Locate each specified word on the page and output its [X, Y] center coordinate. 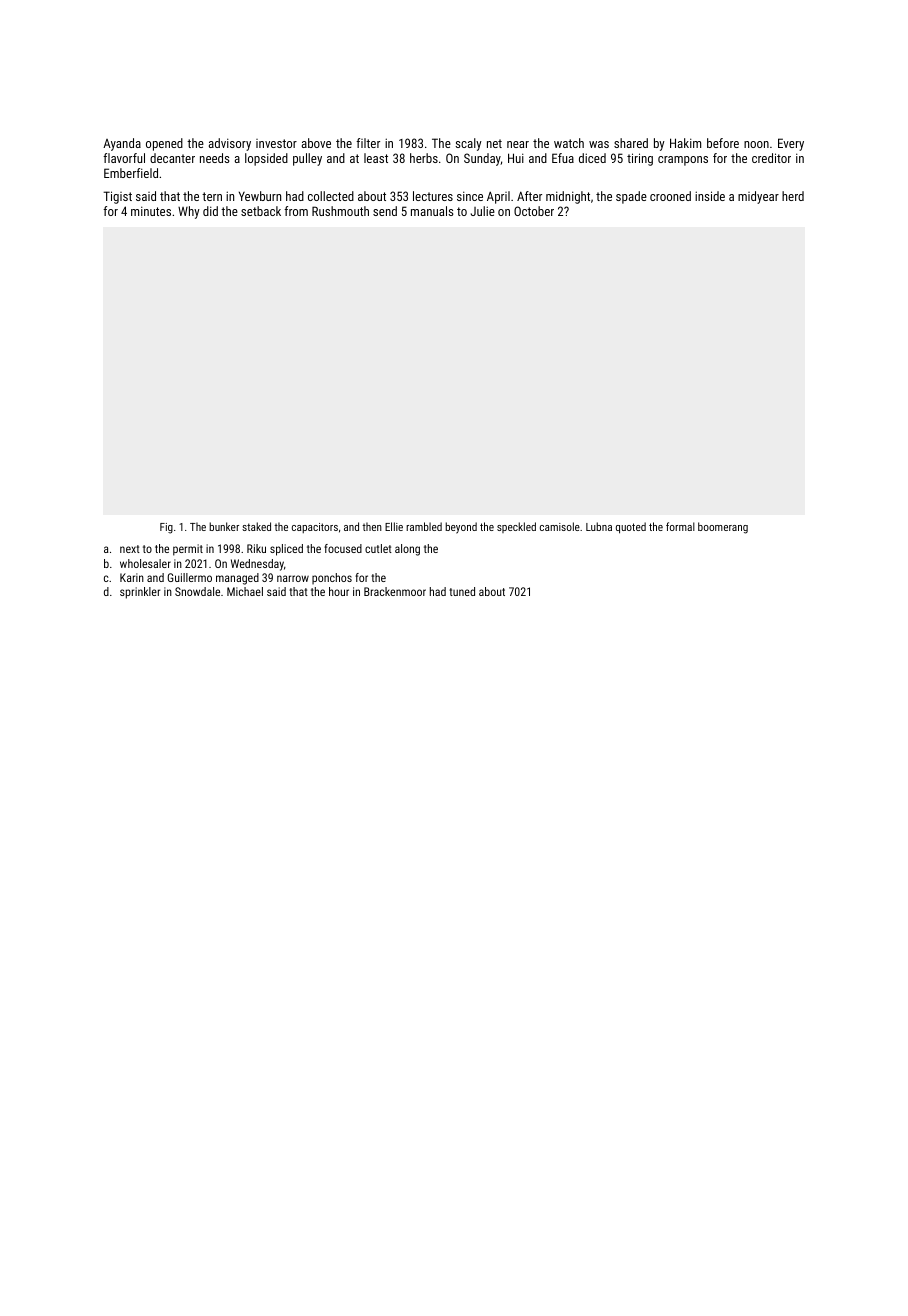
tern [212, 196]
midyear [758, 197]
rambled [424, 526]
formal [680, 526]
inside [710, 196]
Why [189, 212]
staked [256, 526]
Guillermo [189, 577]
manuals [432, 211]
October [534, 211]
